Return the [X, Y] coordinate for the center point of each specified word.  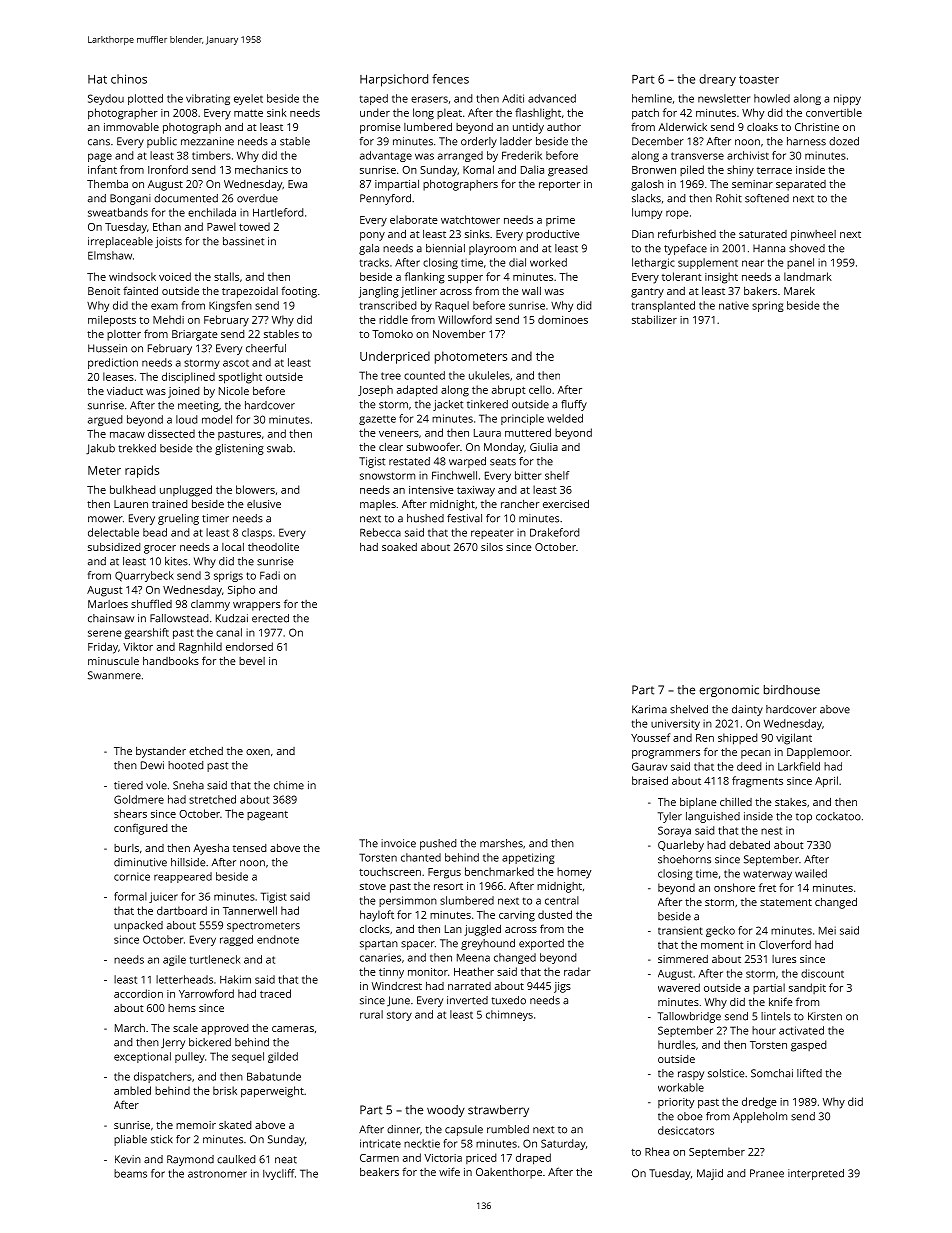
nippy [847, 99]
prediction [113, 363]
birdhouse [792, 690]
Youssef [651, 737]
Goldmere [139, 799]
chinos [129, 79]
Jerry [173, 1043]
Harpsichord [394, 80]
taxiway [476, 491]
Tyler [670, 817]
